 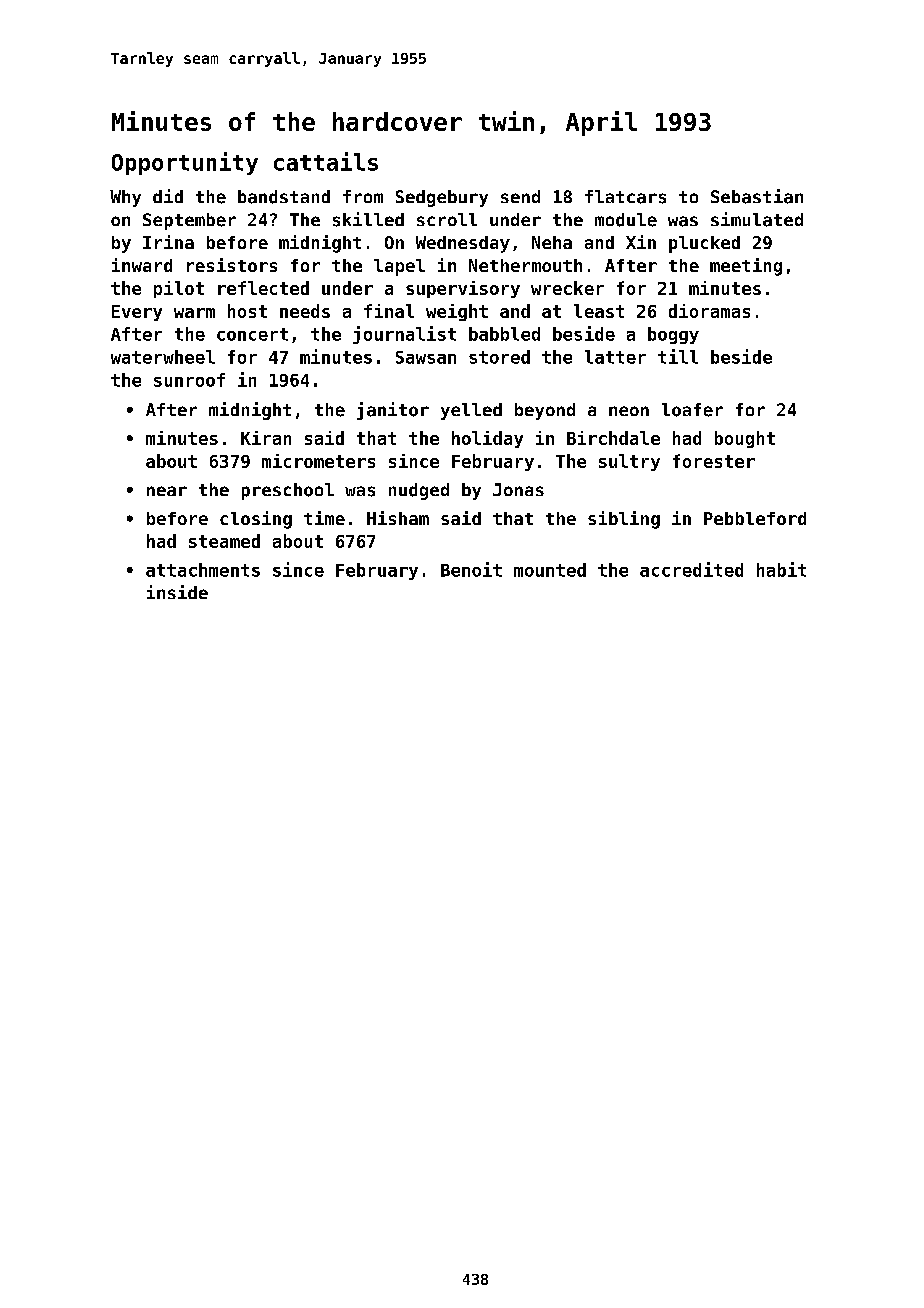 What do you see at coordinates (746, 267) in the screenshot?
I see `meeting` at bounding box center [746, 267].
